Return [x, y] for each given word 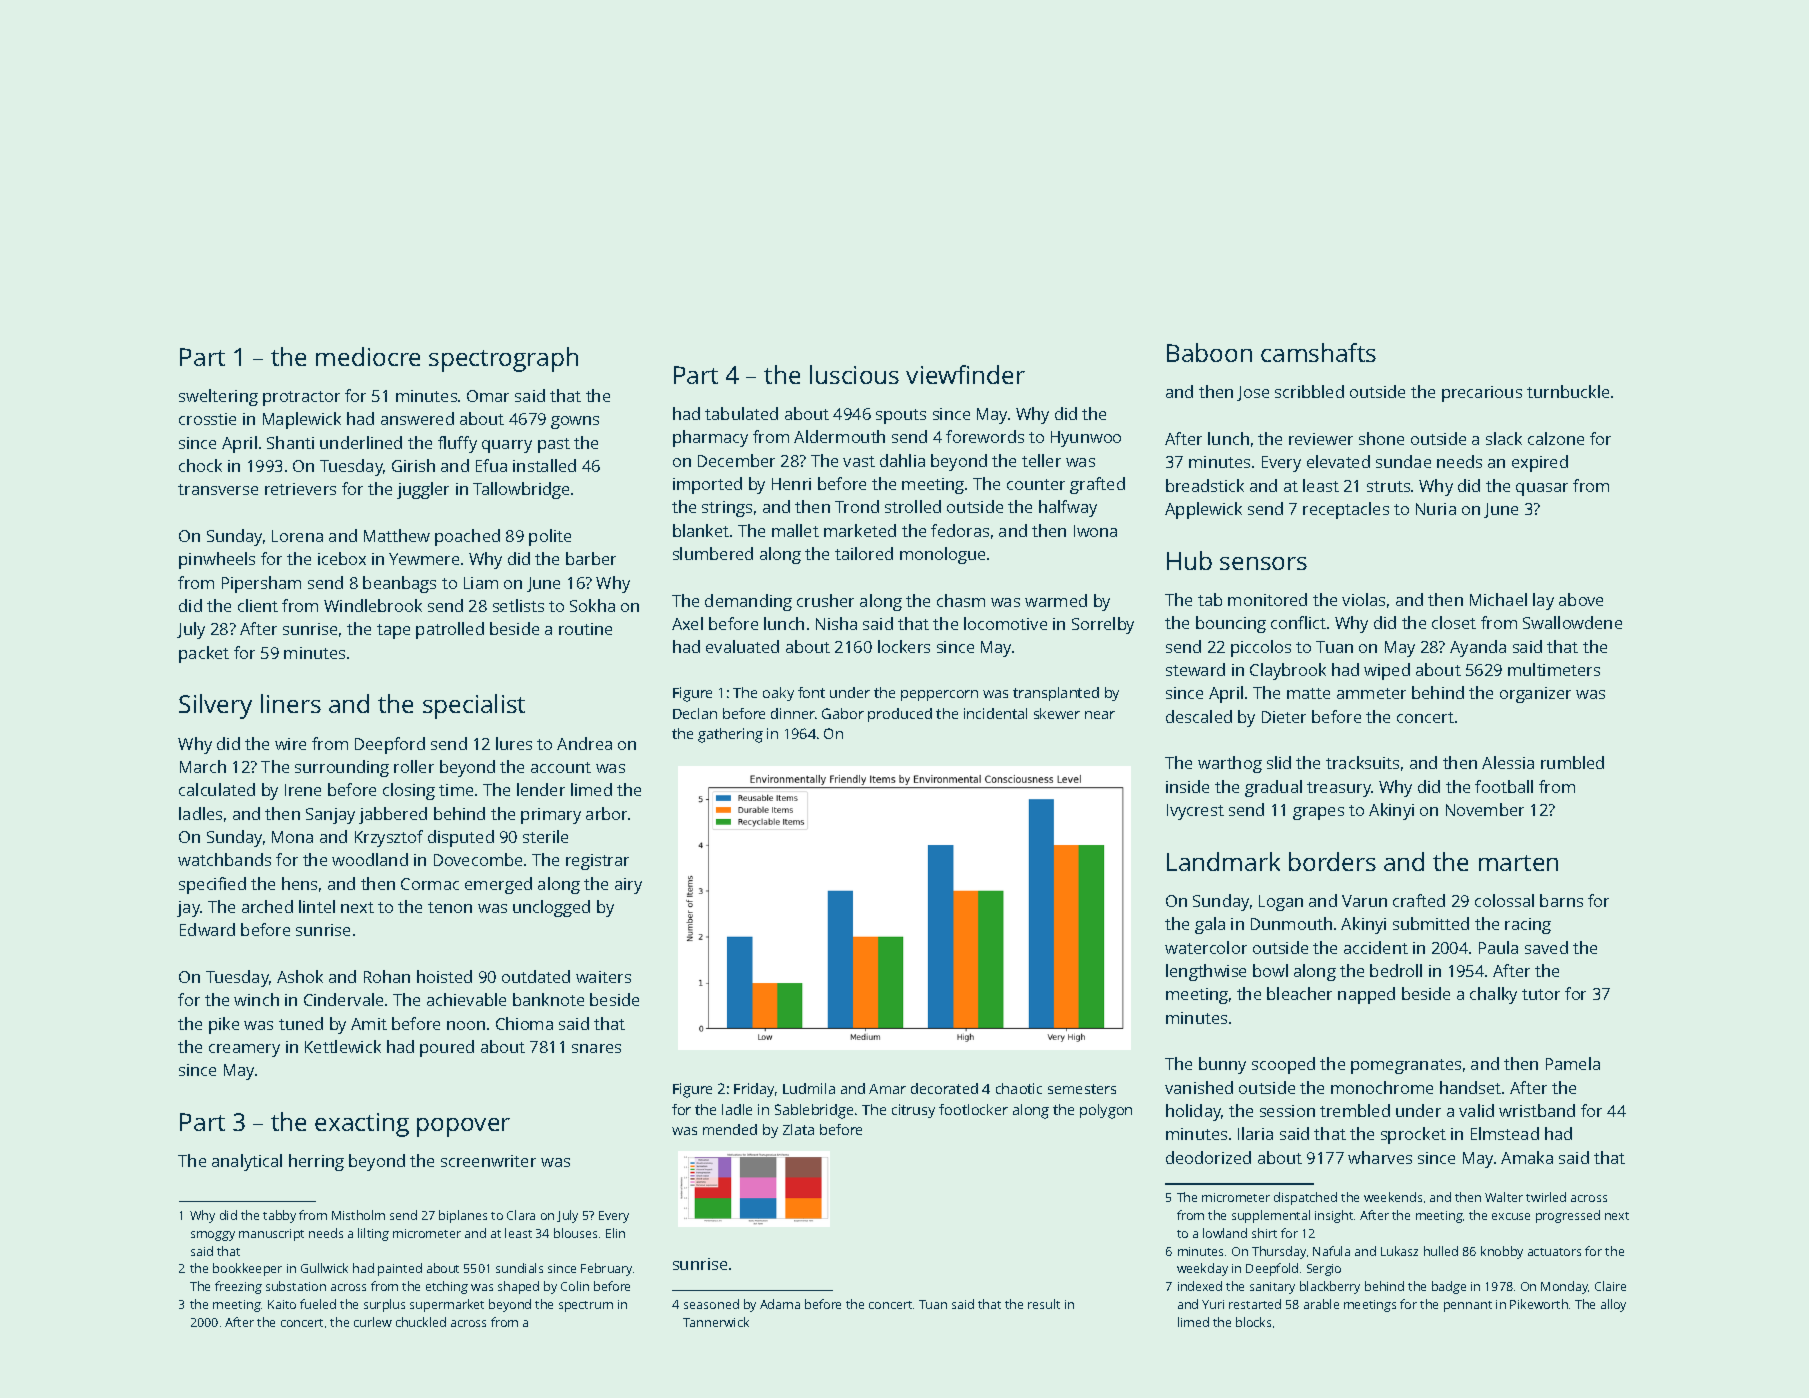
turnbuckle [1568, 391]
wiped [1387, 671]
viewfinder [965, 374]
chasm [961, 600]
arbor [607, 813]
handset [1470, 1087]
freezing [238, 1287]
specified [212, 885]
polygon [1106, 1111]
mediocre [368, 356]
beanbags [399, 584]
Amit [369, 1024]
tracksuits [1362, 762]
